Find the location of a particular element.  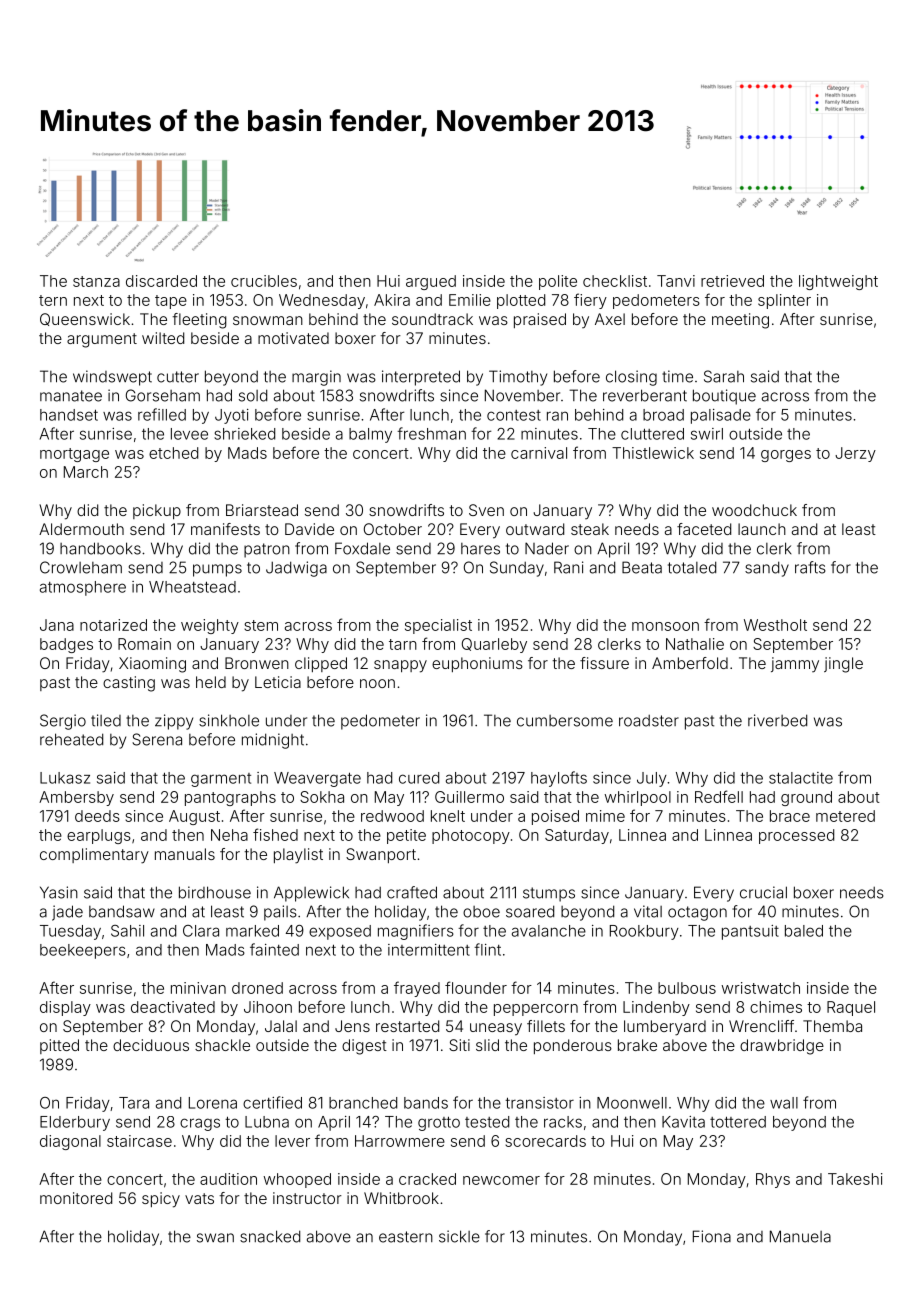

riverbed is located at coordinates (777, 720).
